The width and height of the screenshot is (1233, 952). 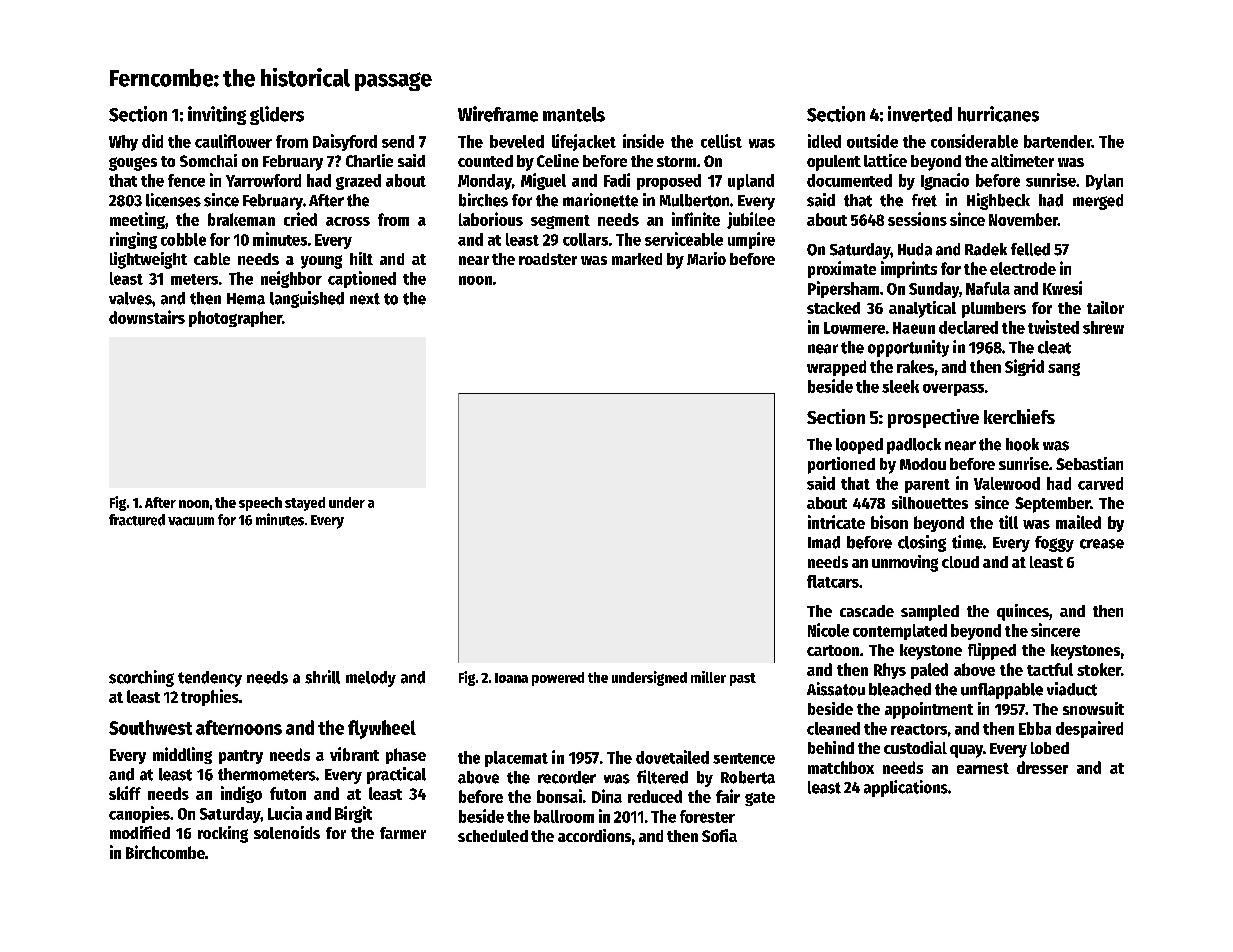 I want to click on speech, so click(x=260, y=504).
